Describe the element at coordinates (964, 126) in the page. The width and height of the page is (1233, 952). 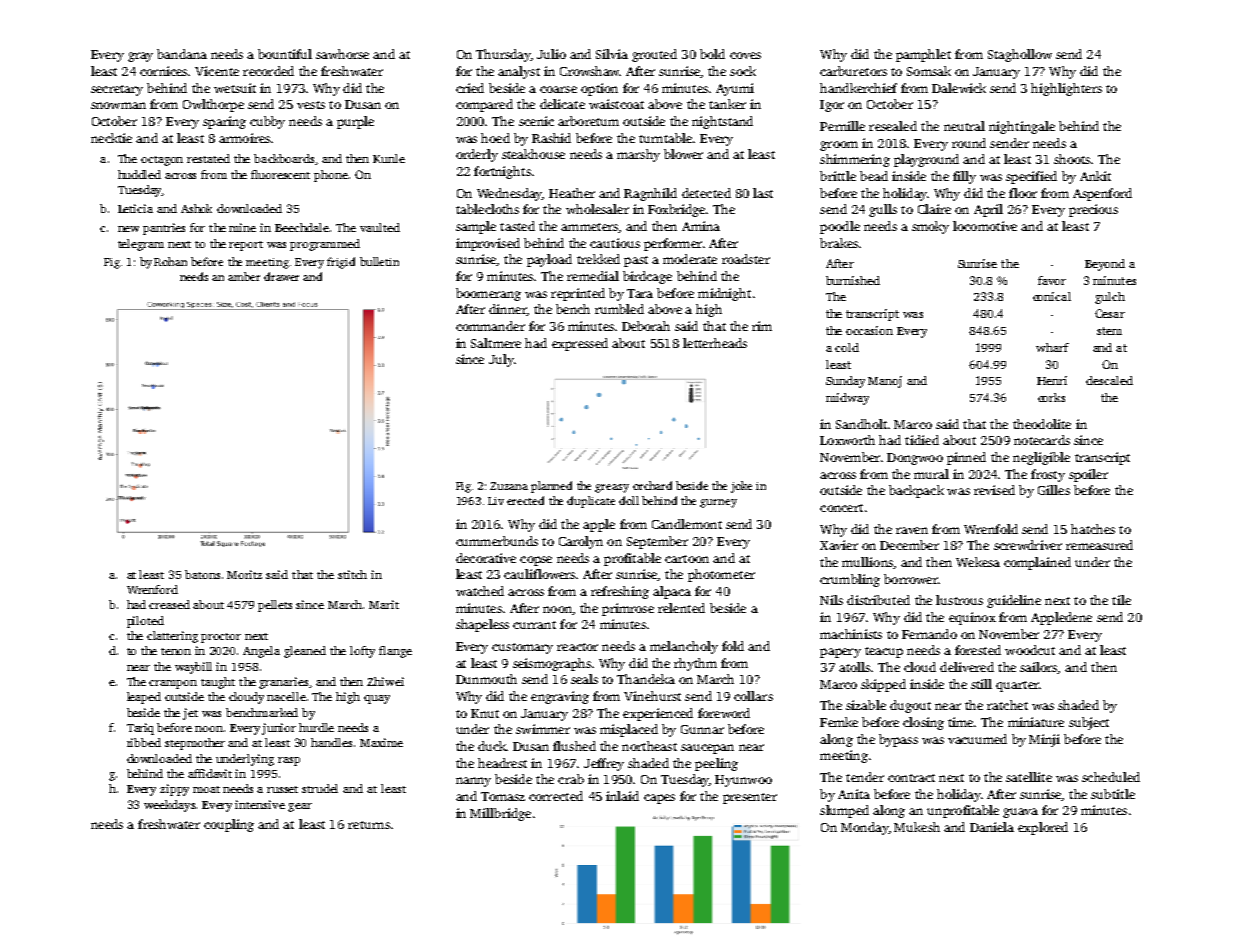
I see `neutral` at that location.
